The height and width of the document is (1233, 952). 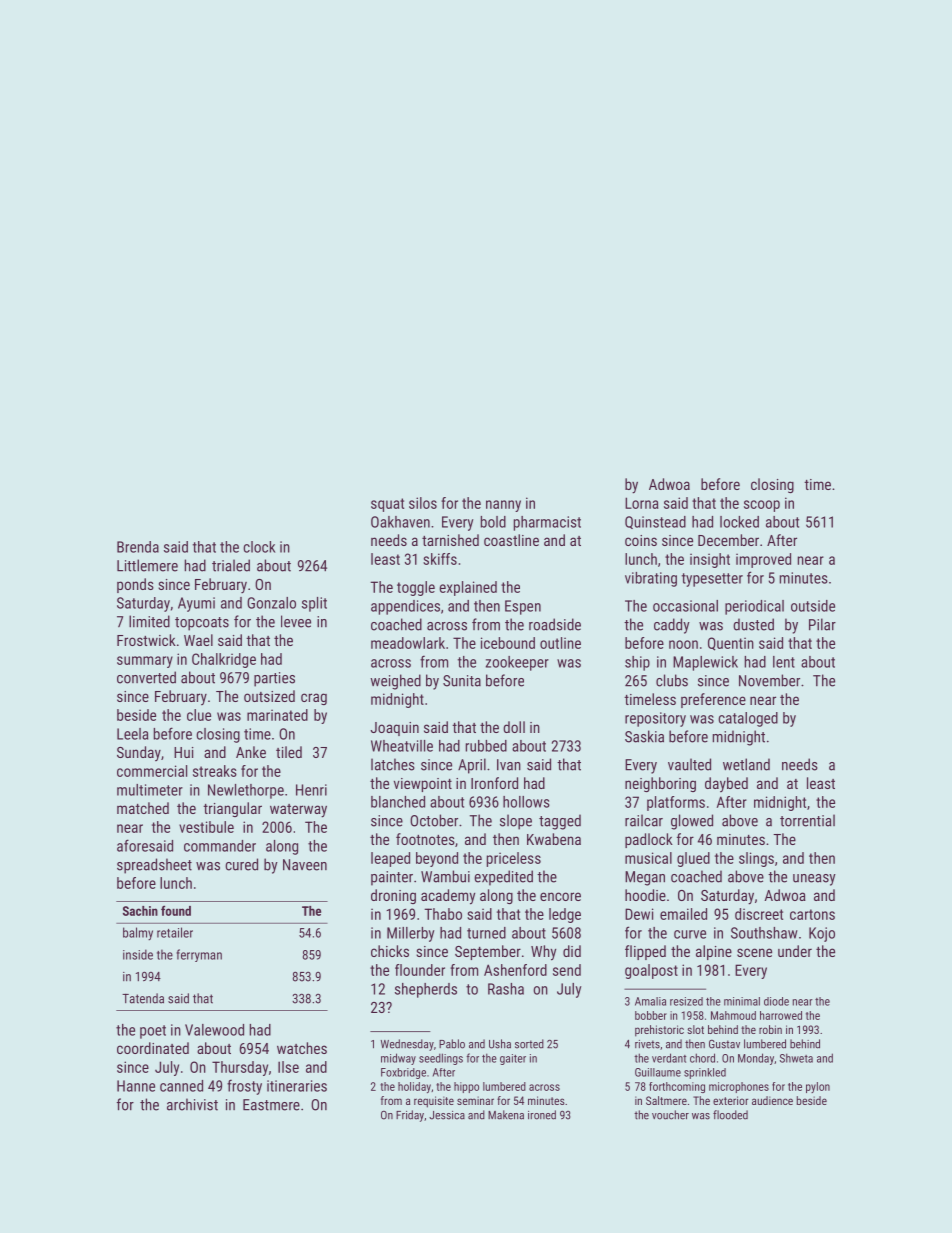 What do you see at coordinates (410, 934) in the document?
I see `Millerby` at bounding box center [410, 934].
